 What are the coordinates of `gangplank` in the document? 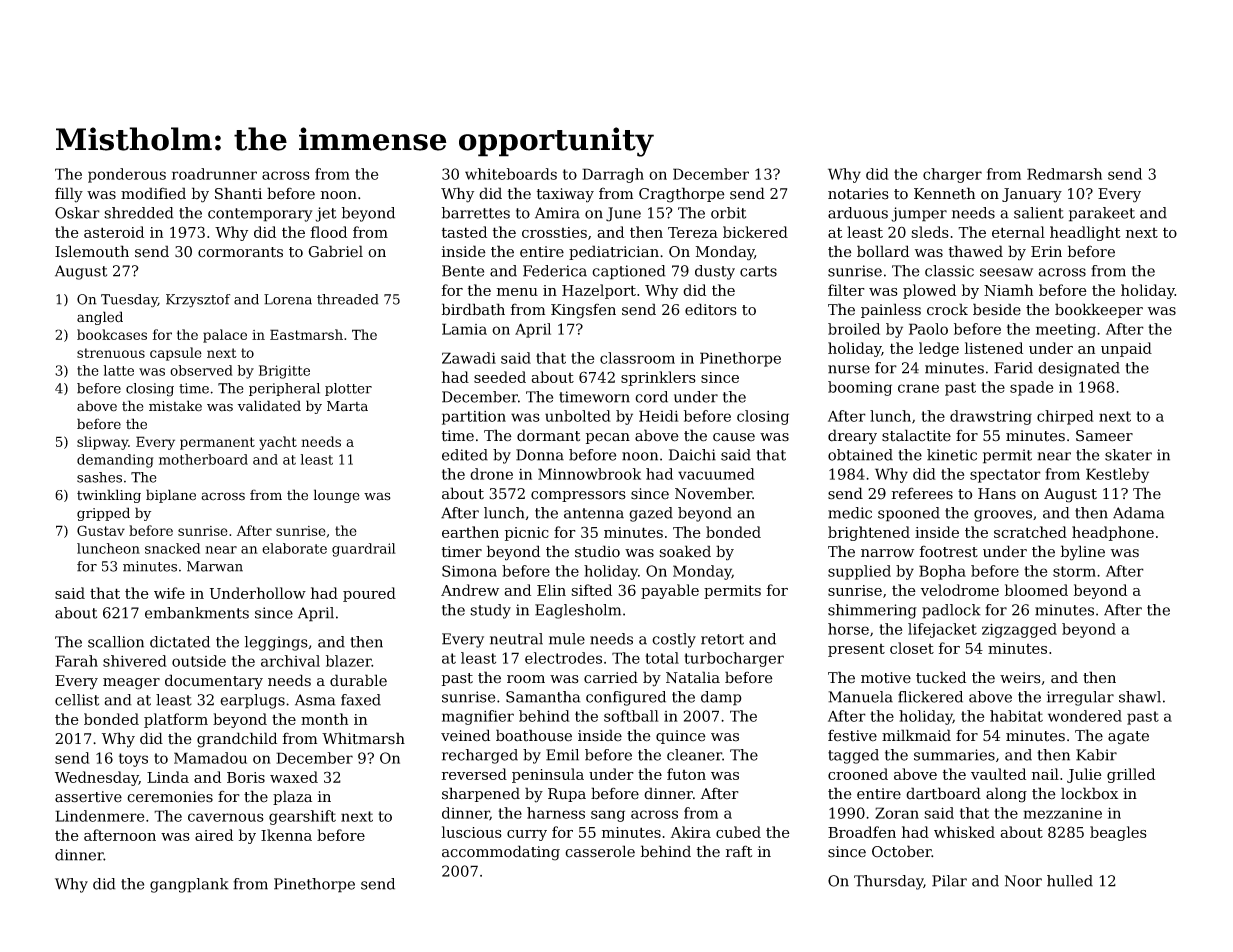 It's located at (189, 885).
